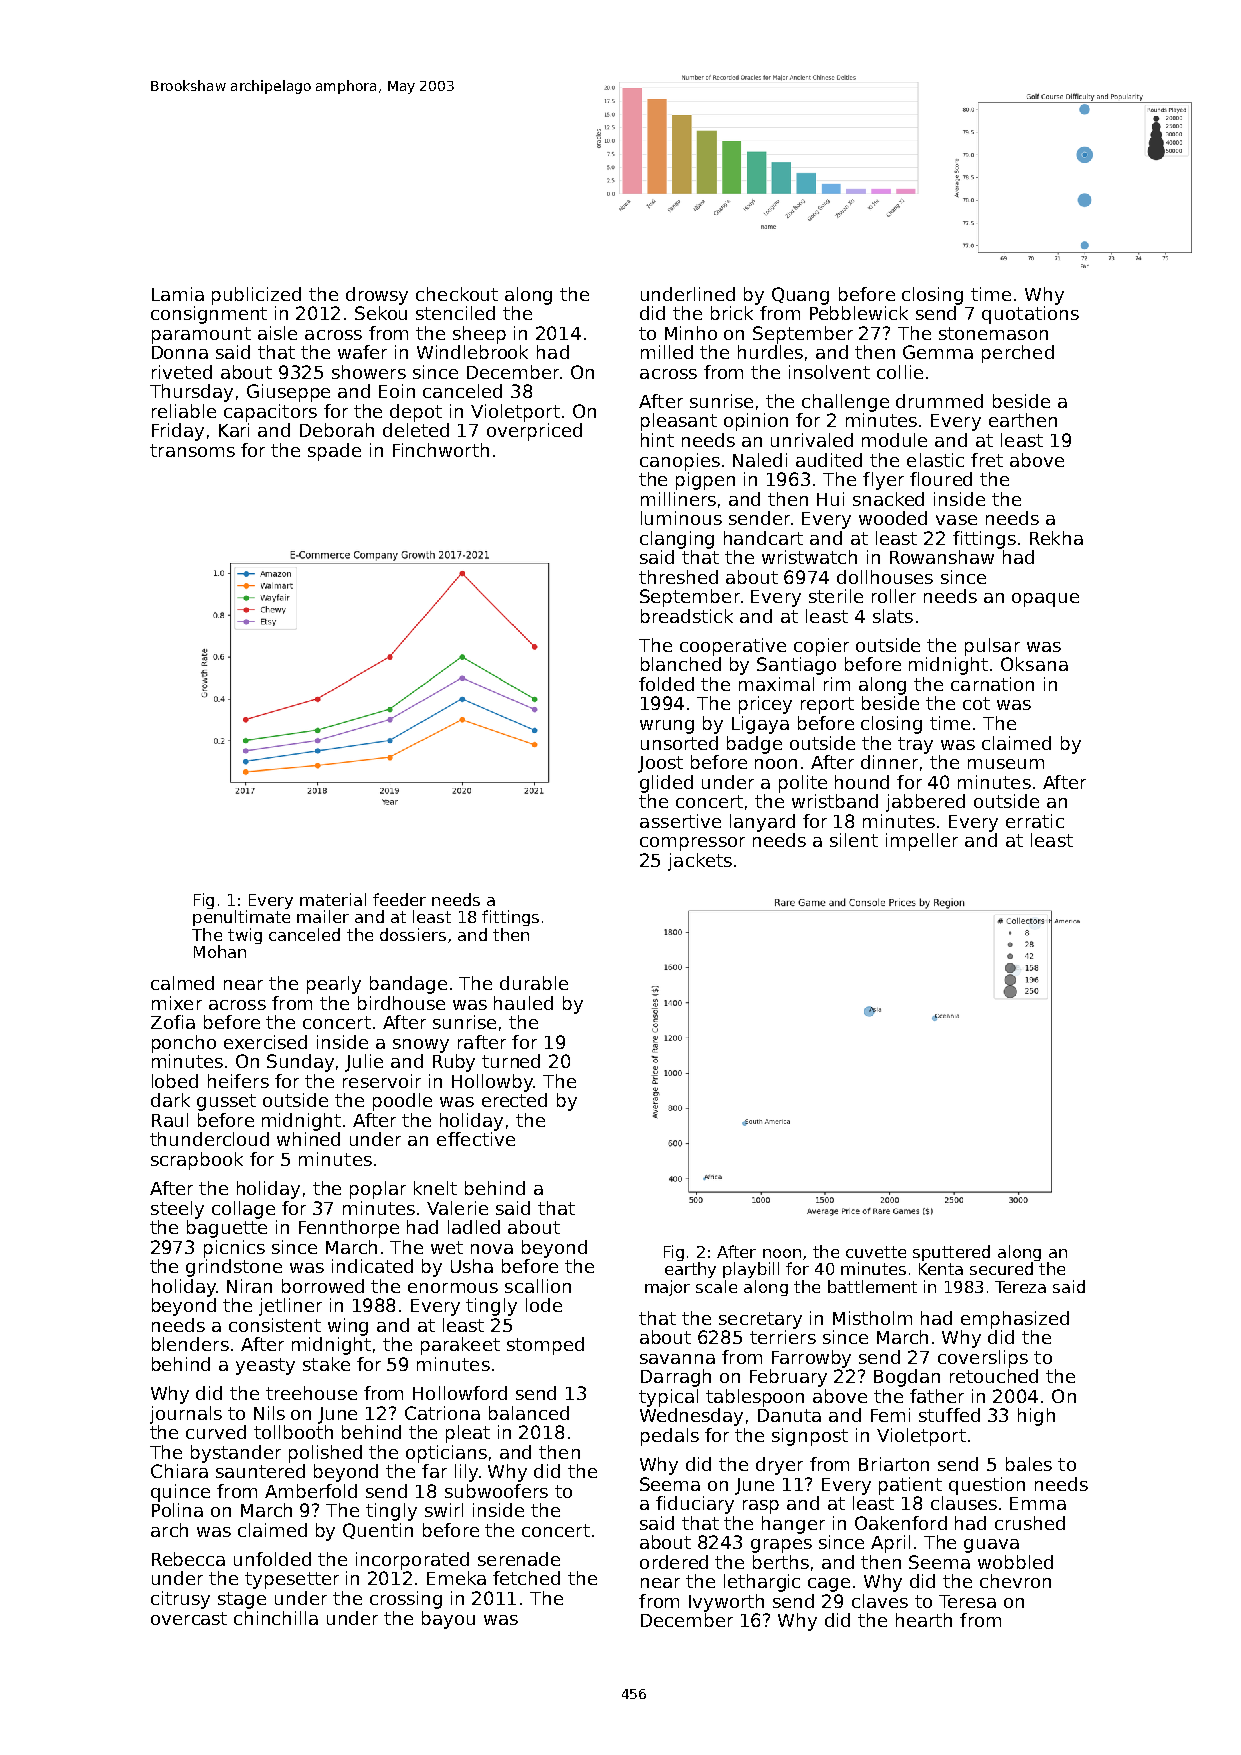  What do you see at coordinates (800, 296) in the screenshot?
I see `Quang` at bounding box center [800, 296].
